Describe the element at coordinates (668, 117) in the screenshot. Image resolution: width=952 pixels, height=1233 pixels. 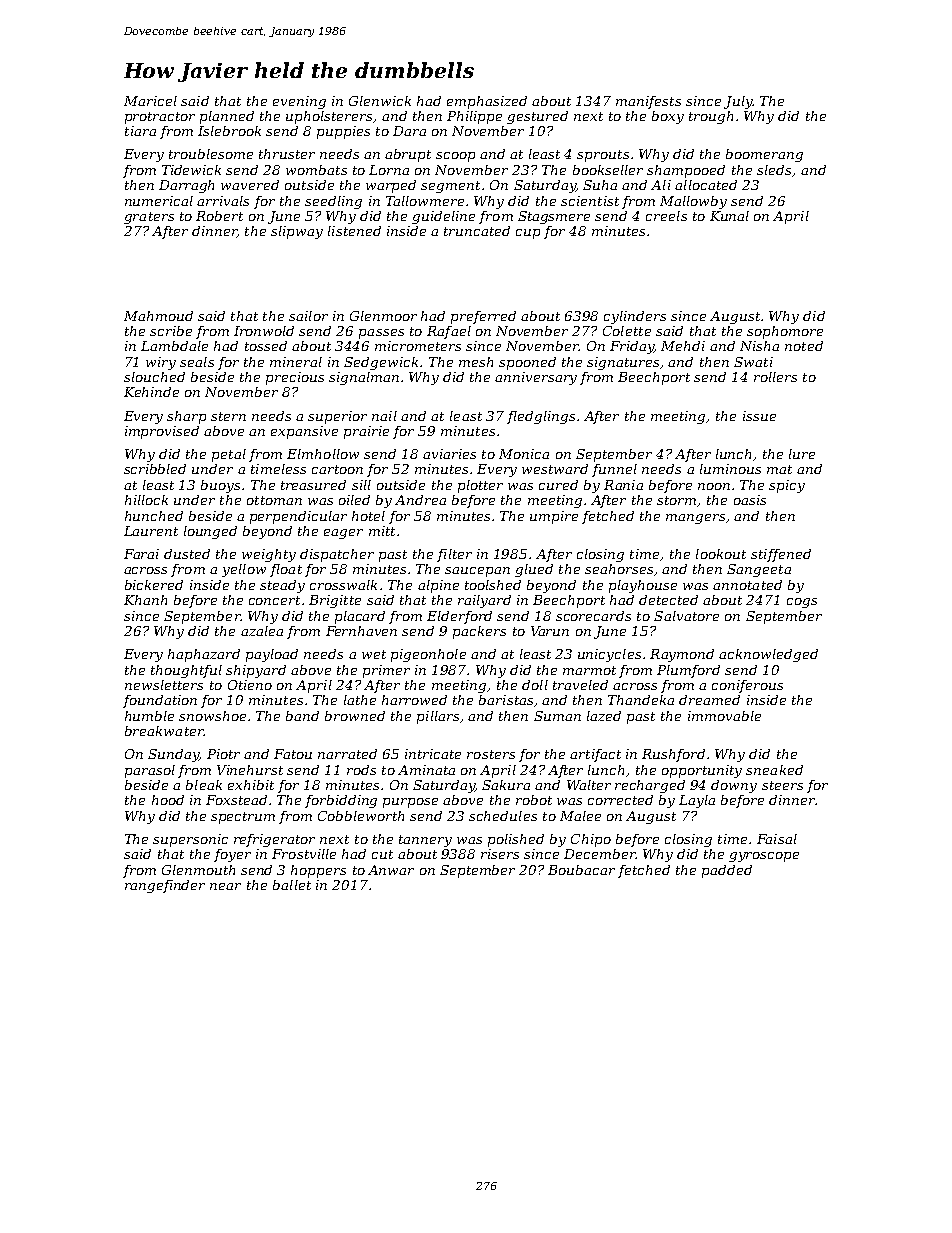
I see `boxy` at that location.
